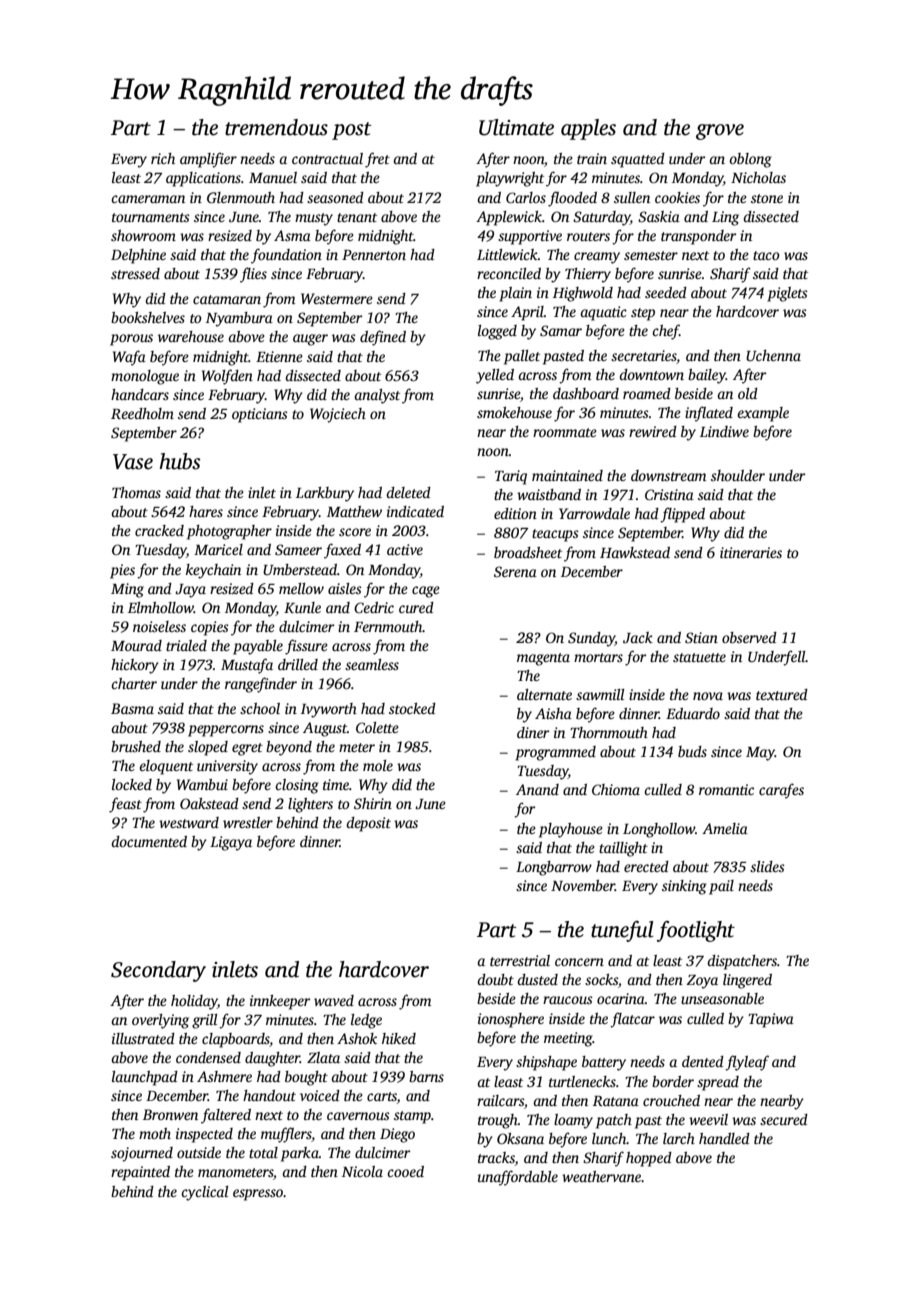  I want to click on April, so click(527, 313).
